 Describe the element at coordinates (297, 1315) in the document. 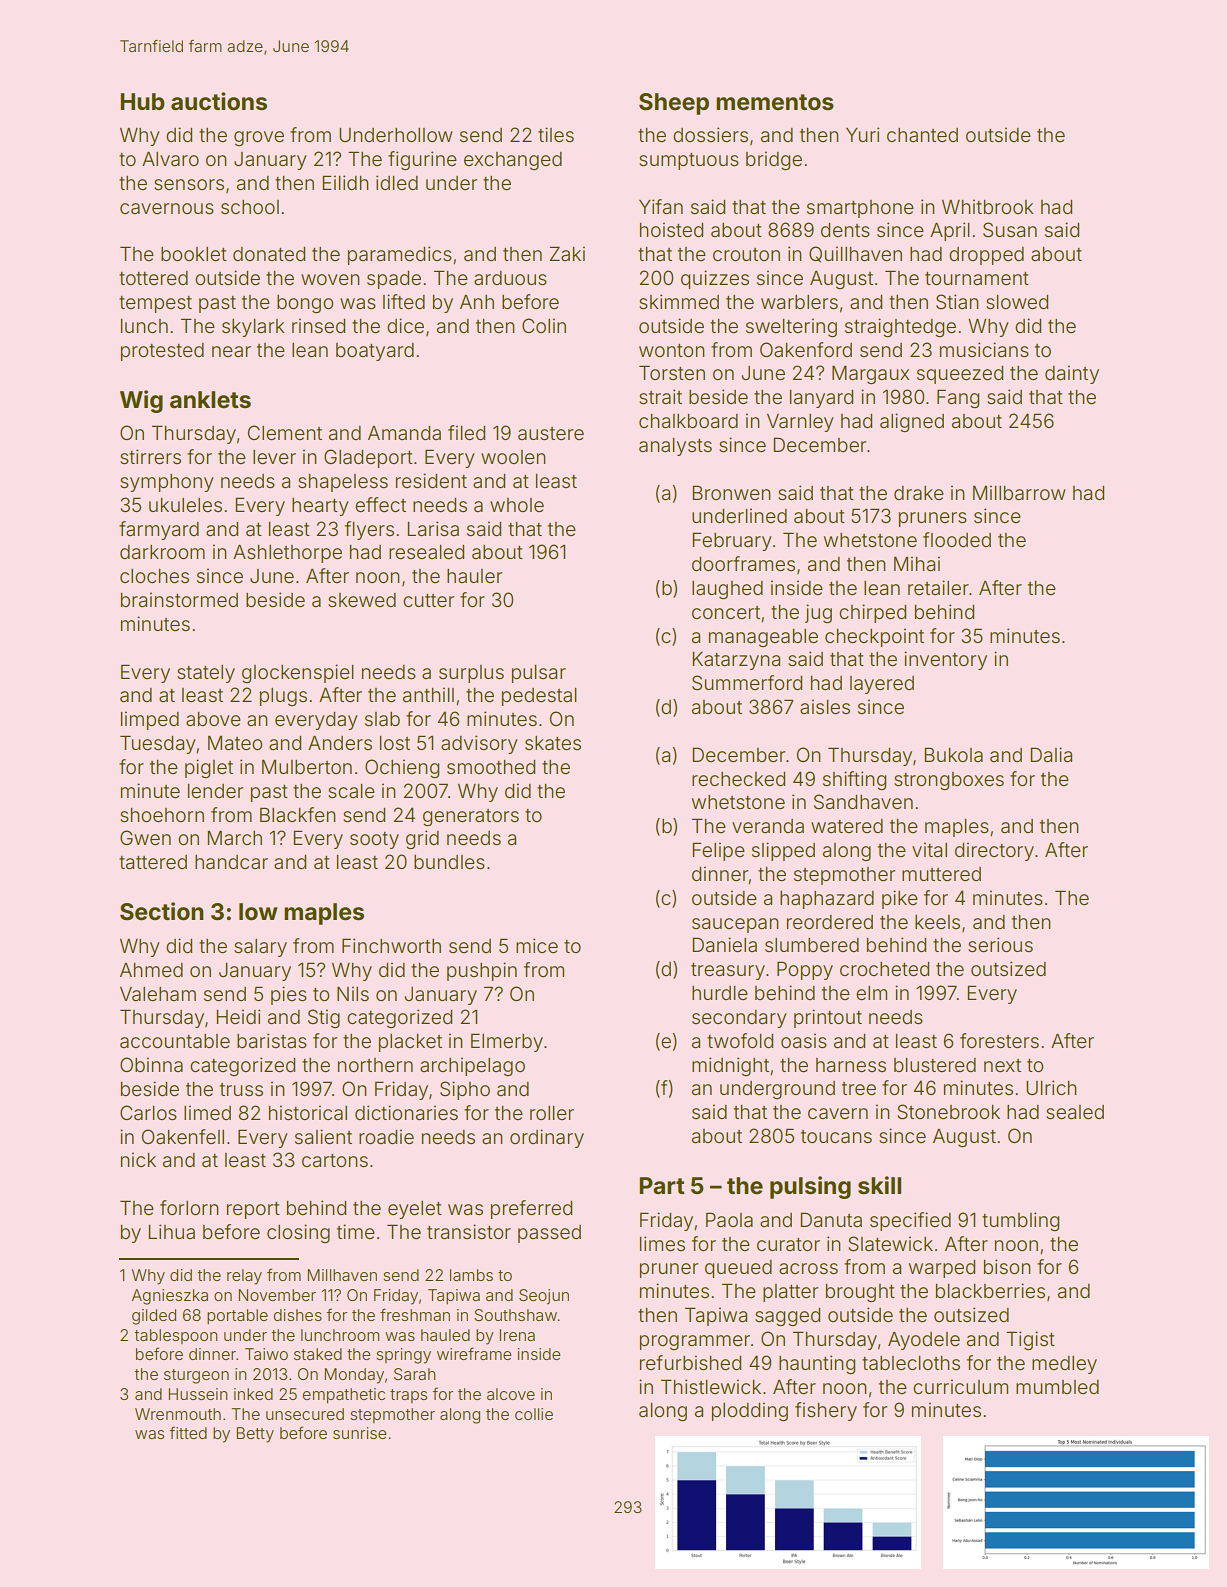

I see `dishes` at that location.
